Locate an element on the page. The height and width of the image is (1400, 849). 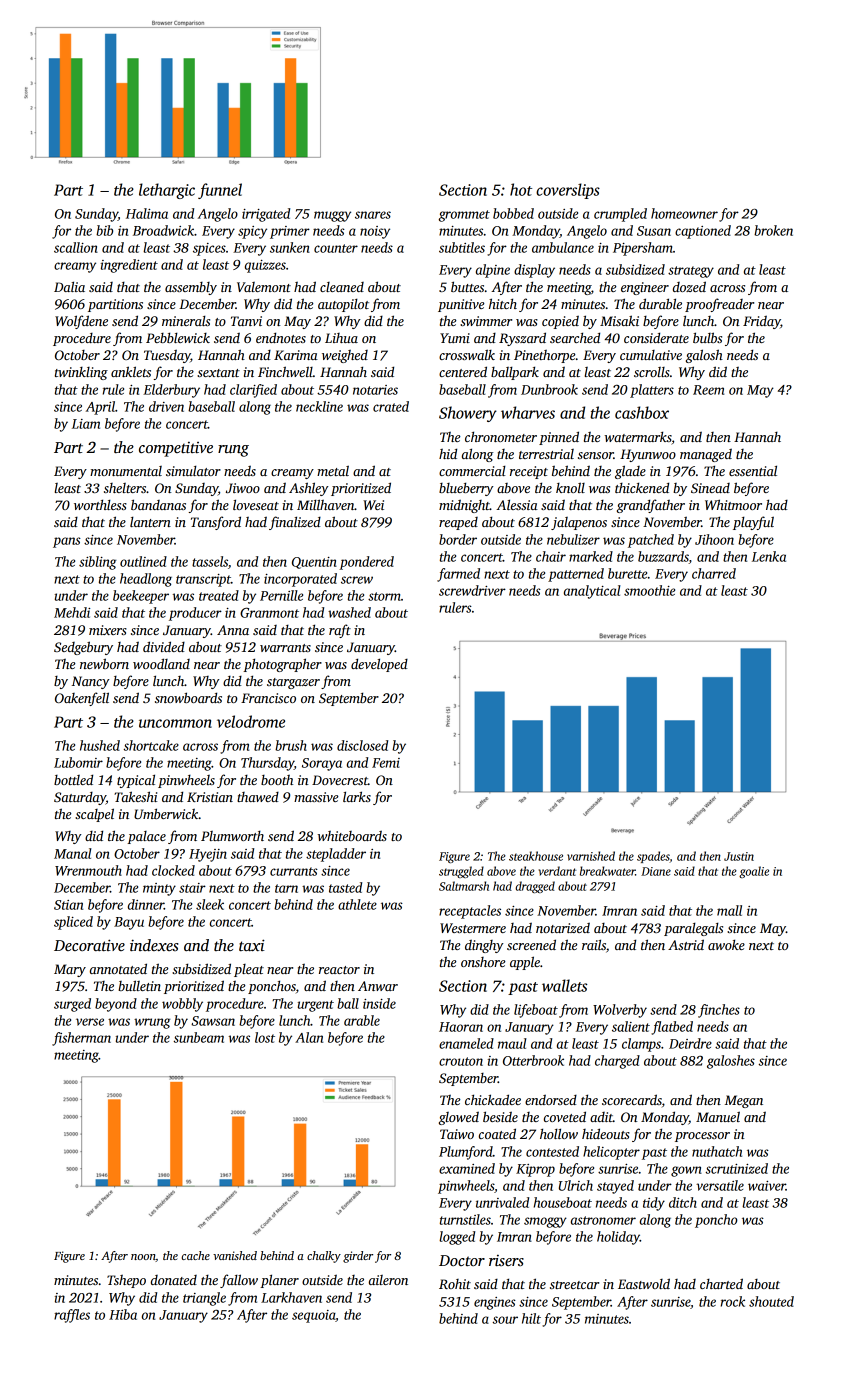
Plumworth is located at coordinates (232, 836).
